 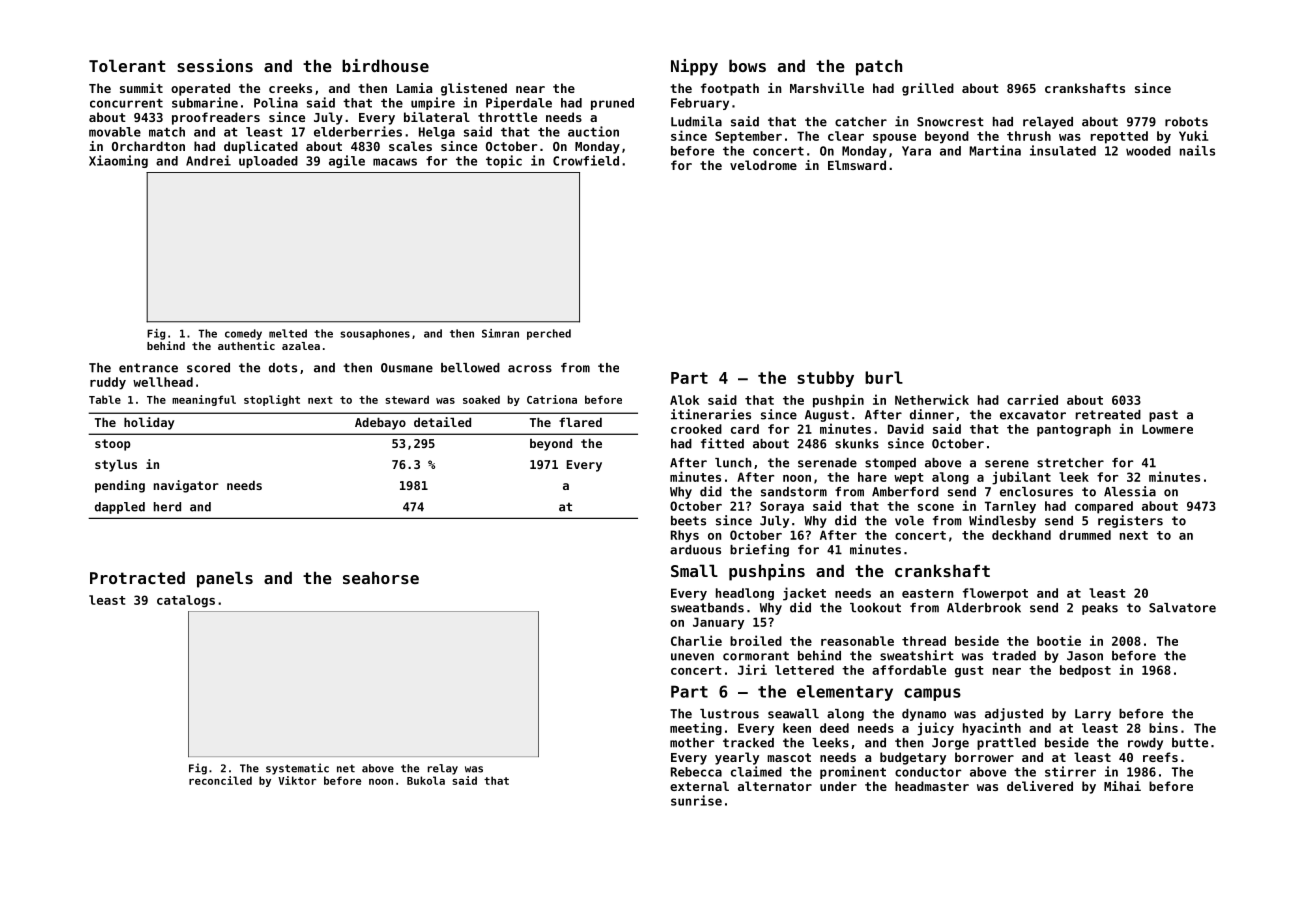 What do you see at coordinates (932, 399) in the document?
I see `Netherwick` at bounding box center [932, 399].
